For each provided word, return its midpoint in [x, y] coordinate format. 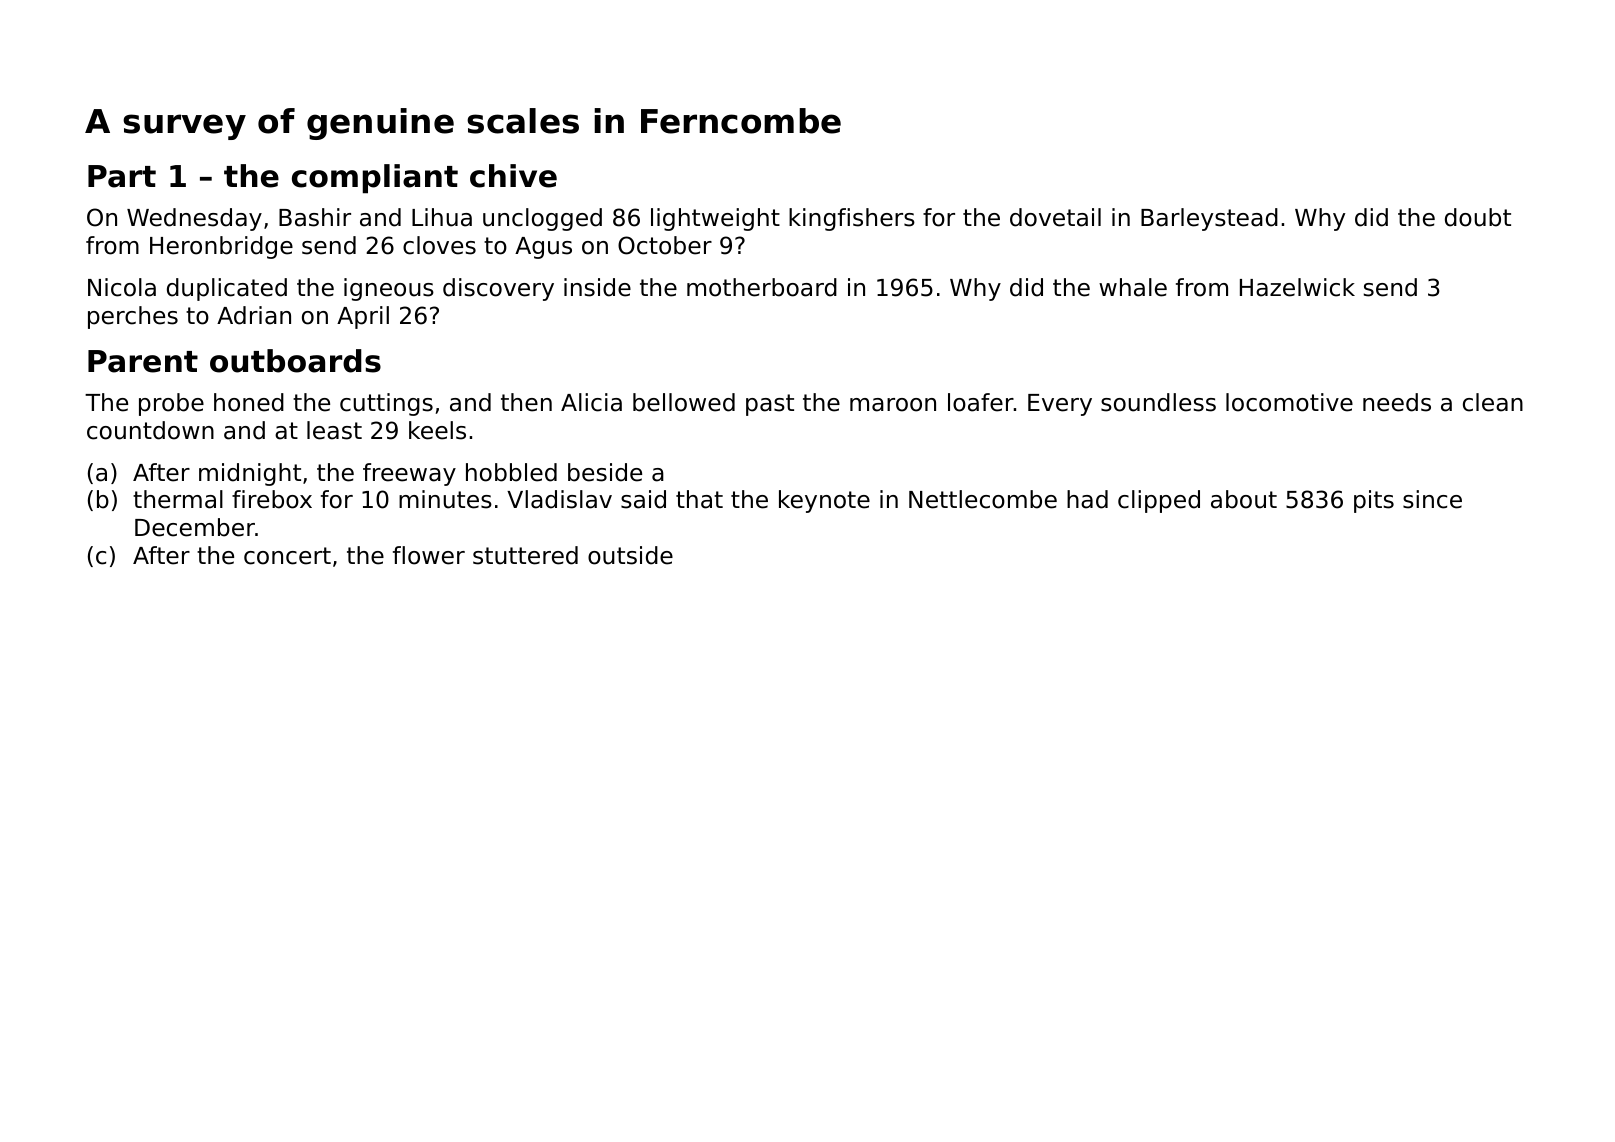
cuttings [386, 404]
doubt [1478, 217]
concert [287, 556]
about [1244, 499]
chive [513, 176]
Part [122, 176]
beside [605, 472]
